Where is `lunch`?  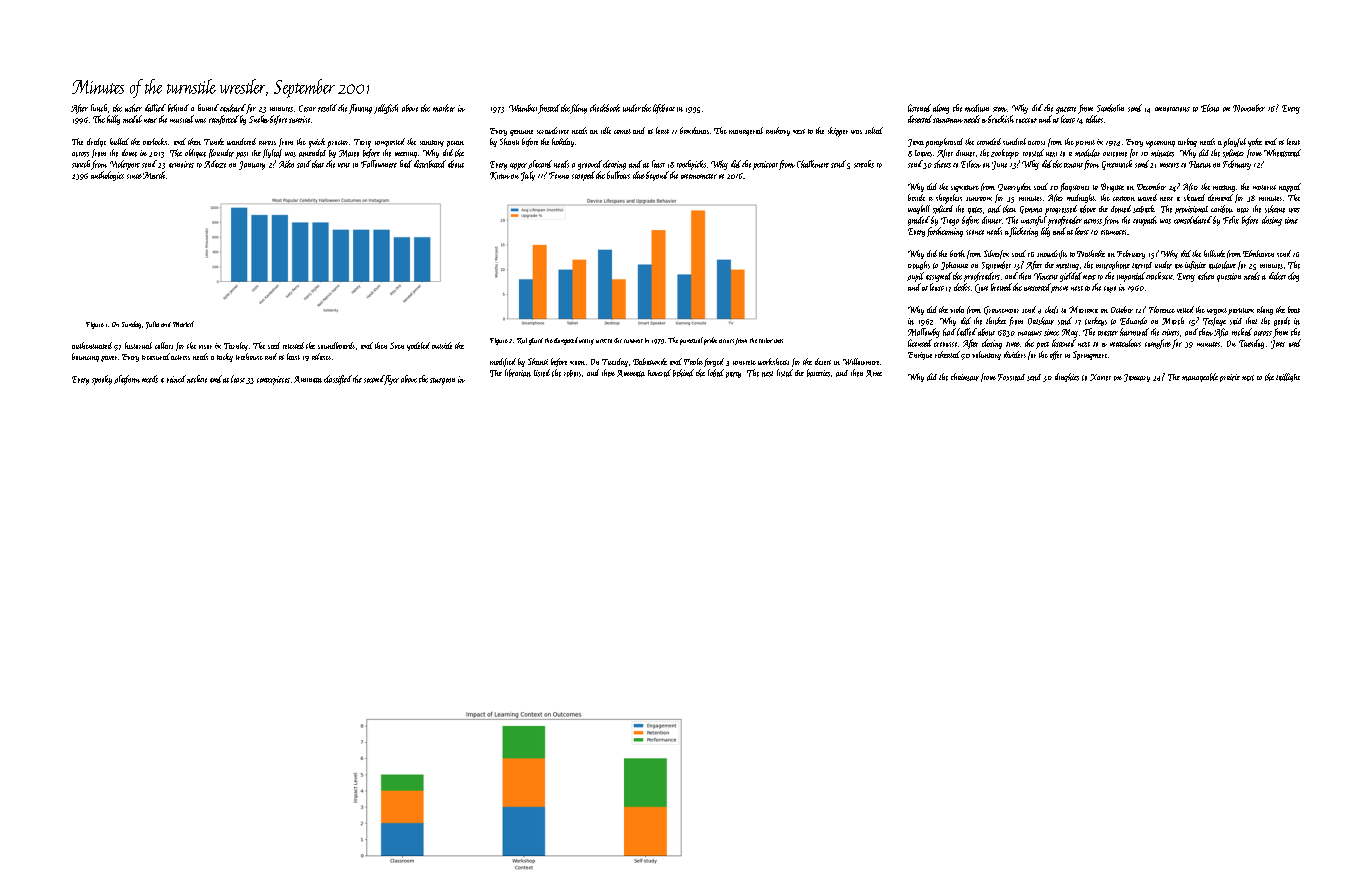 lunch is located at coordinates (99, 108).
